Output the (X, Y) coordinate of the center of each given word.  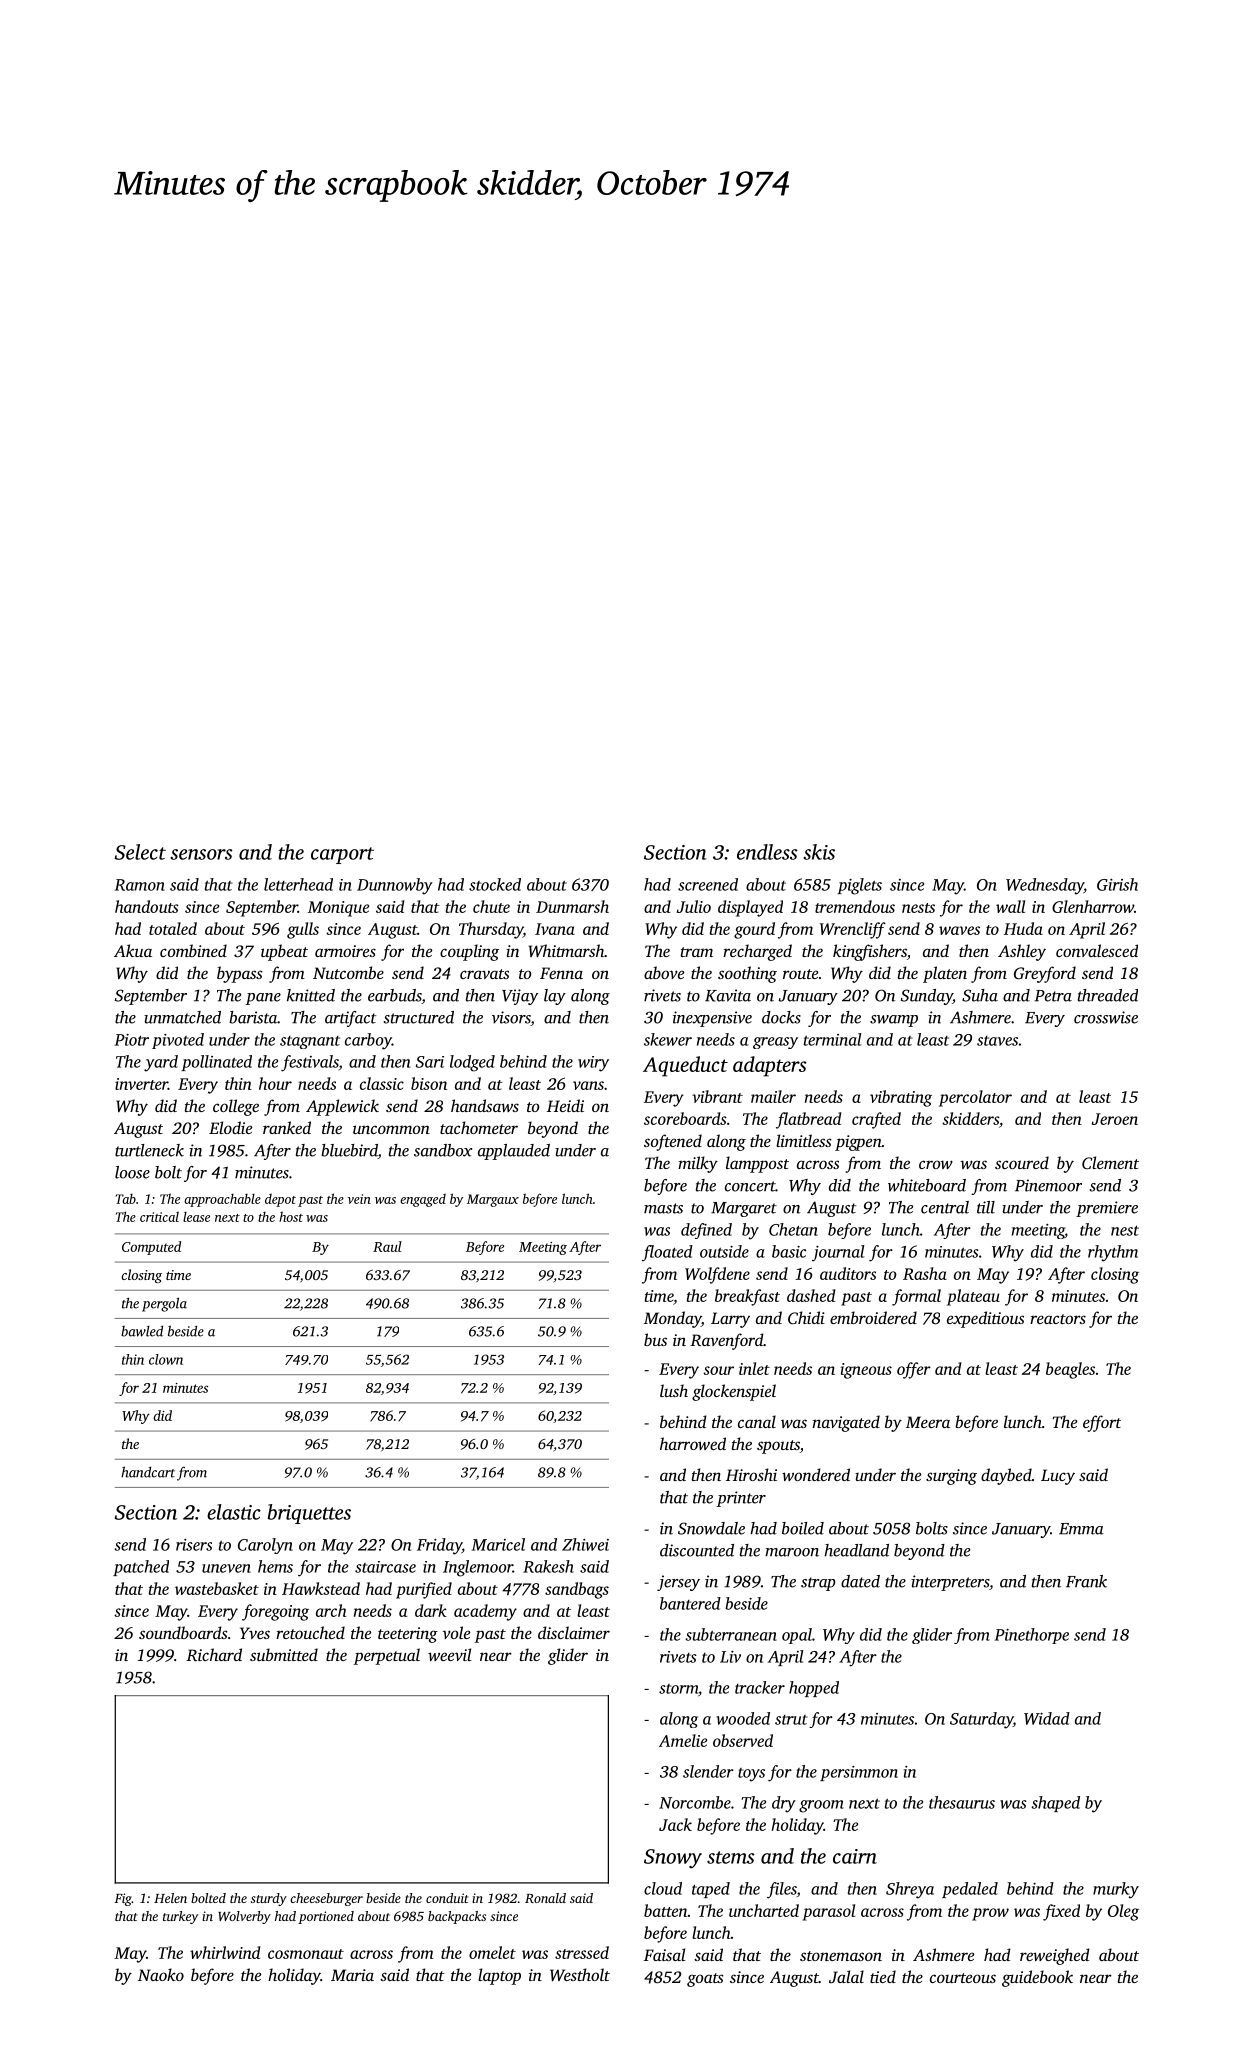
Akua (133, 950)
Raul (387, 1246)
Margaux (493, 1200)
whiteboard (927, 1185)
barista (253, 1017)
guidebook (1037, 1978)
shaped (1055, 1804)
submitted (284, 1654)
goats (705, 1980)
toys (751, 1775)
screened (708, 884)
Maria (352, 1975)
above (664, 972)
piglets (859, 886)
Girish (1117, 884)
